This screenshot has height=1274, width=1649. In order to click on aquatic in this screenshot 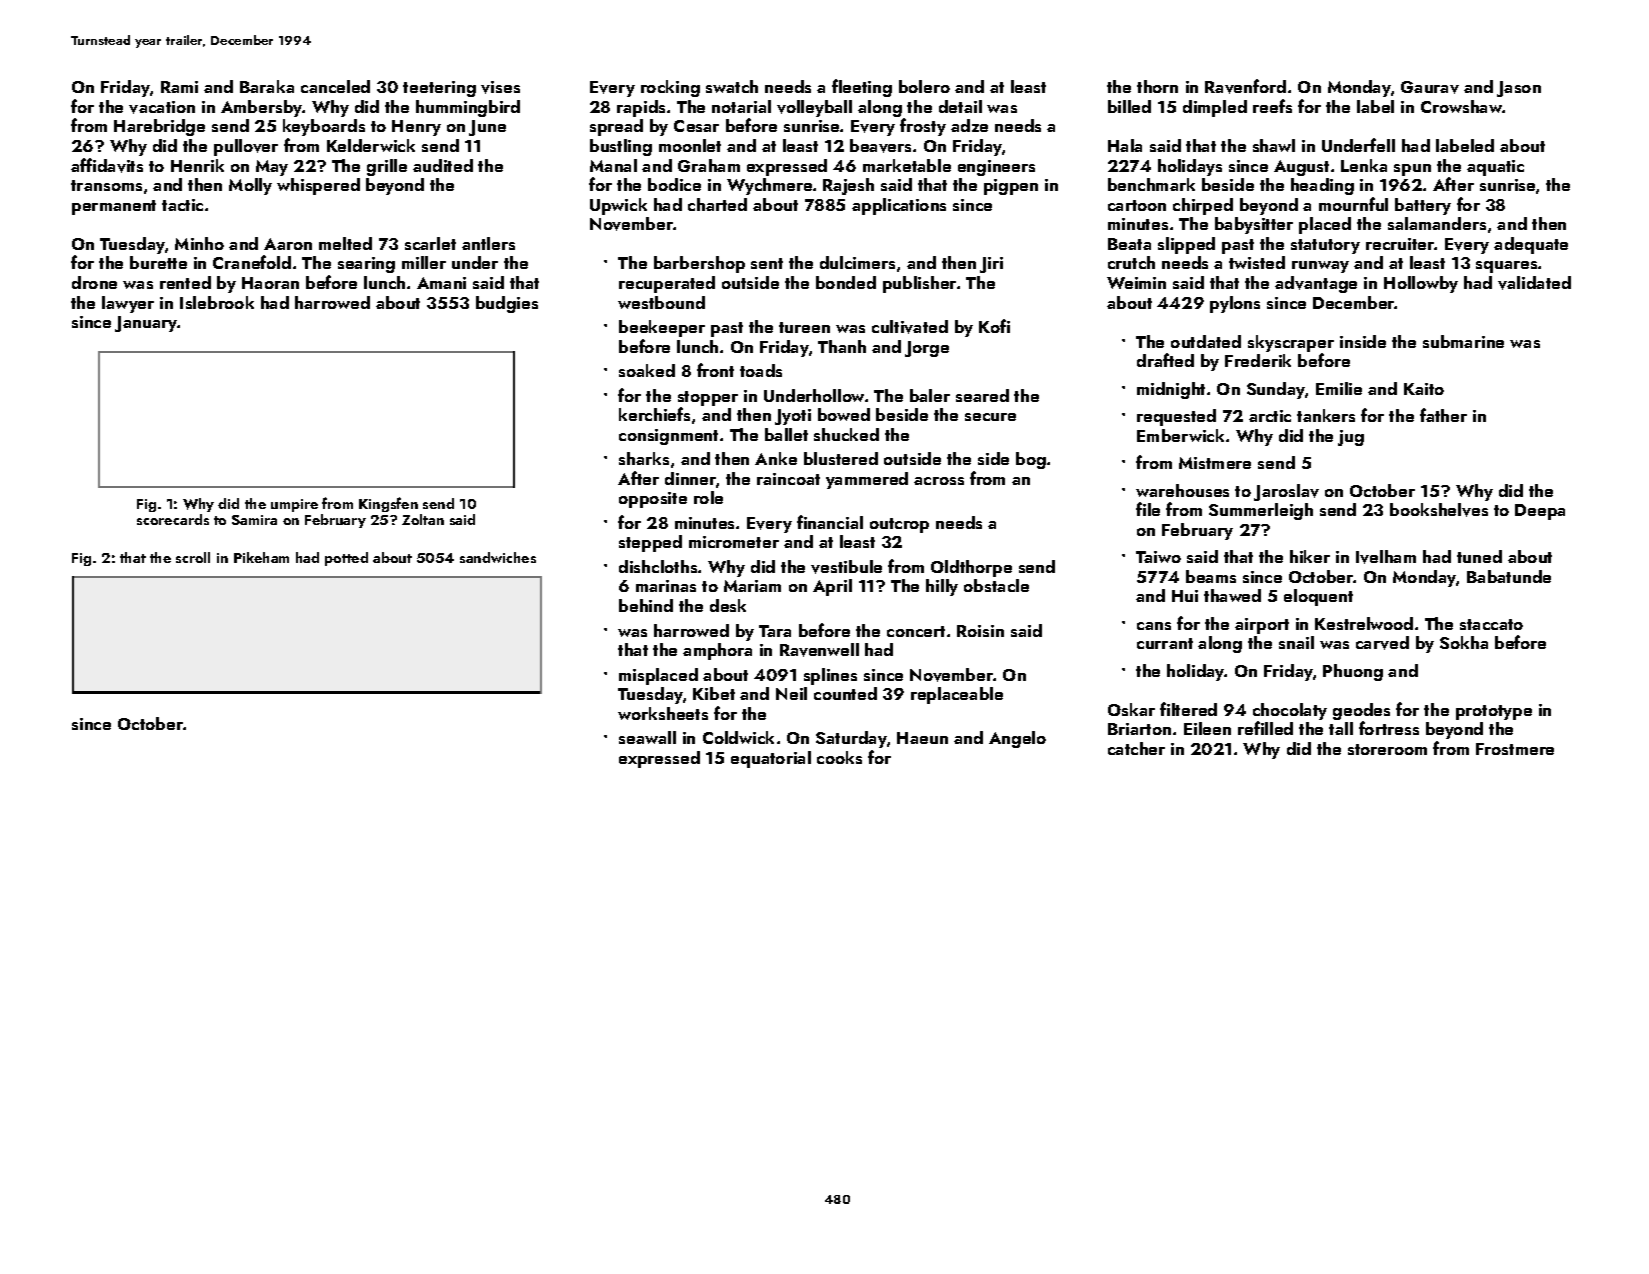, I will do `click(1495, 168)`.
